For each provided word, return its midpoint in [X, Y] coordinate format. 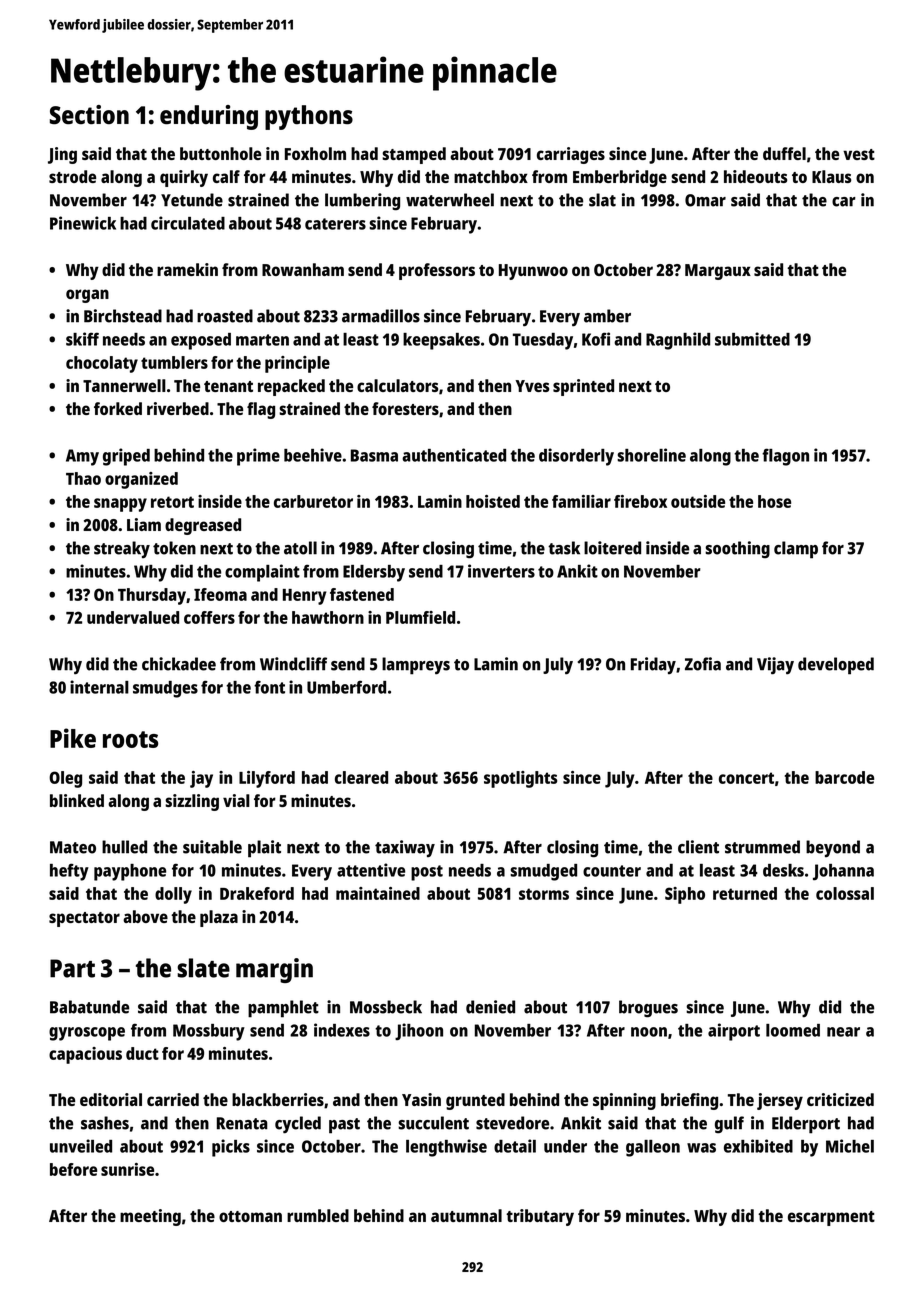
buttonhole [220, 153]
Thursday [152, 596]
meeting [150, 1217]
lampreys [416, 666]
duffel [784, 153]
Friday [653, 665]
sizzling [192, 802]
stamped [414, 155]
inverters [501, 571]
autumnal [466, 1215]
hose [774, 501]
